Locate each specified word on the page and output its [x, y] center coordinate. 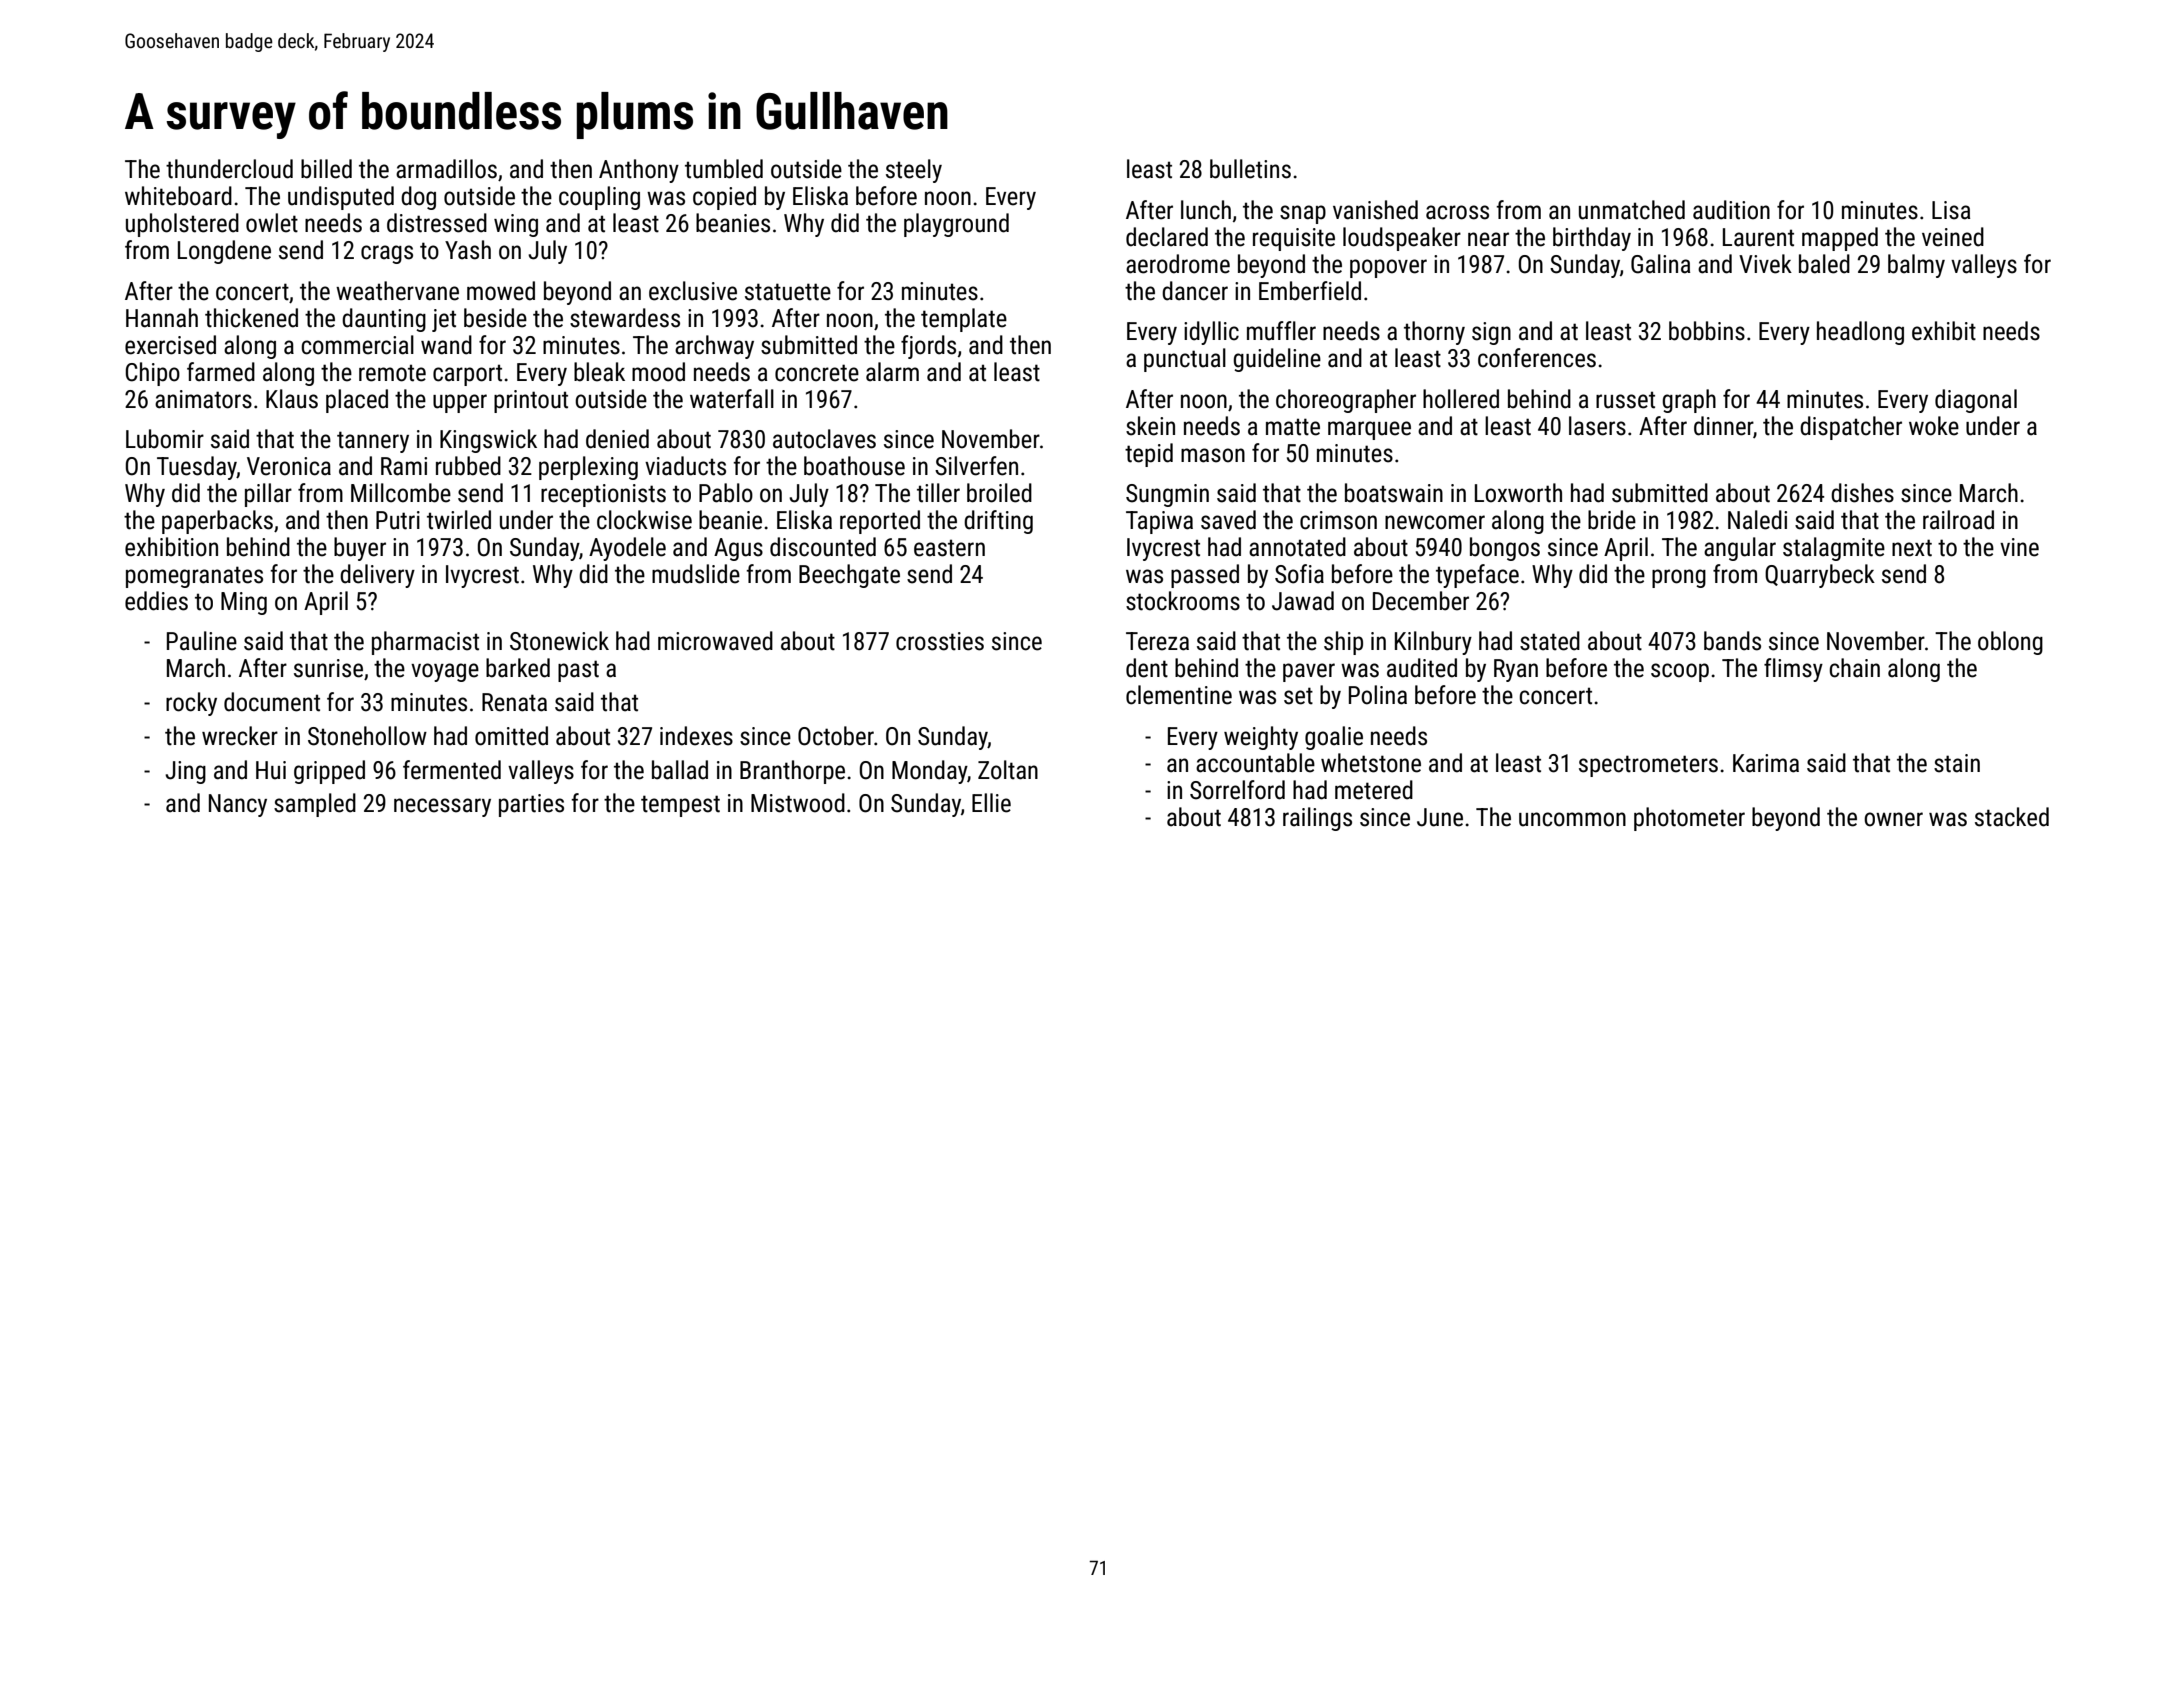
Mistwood [798, 803]
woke [1934, 426]
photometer [1689, 819]
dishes [1862, 493]
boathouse [854, 466]
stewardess [625, 318]
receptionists [603, 495]
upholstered [182, 225]
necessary [442, 807]
